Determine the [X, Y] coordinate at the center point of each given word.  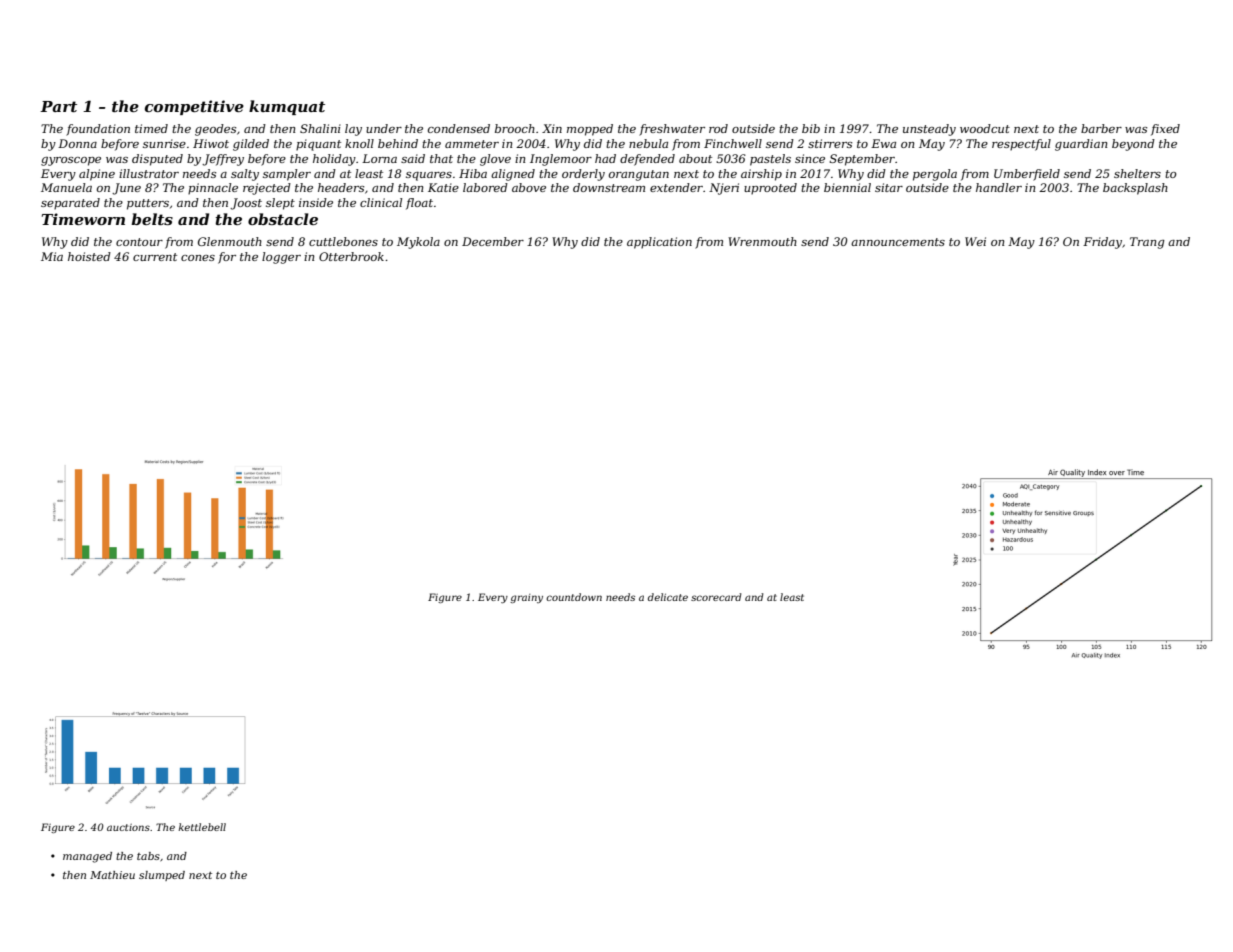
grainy [526, 598]
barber [1101, 128]
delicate [668, 597]
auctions [128, 827]
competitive [194, 107]
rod [718, 128]
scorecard [716, 597]
